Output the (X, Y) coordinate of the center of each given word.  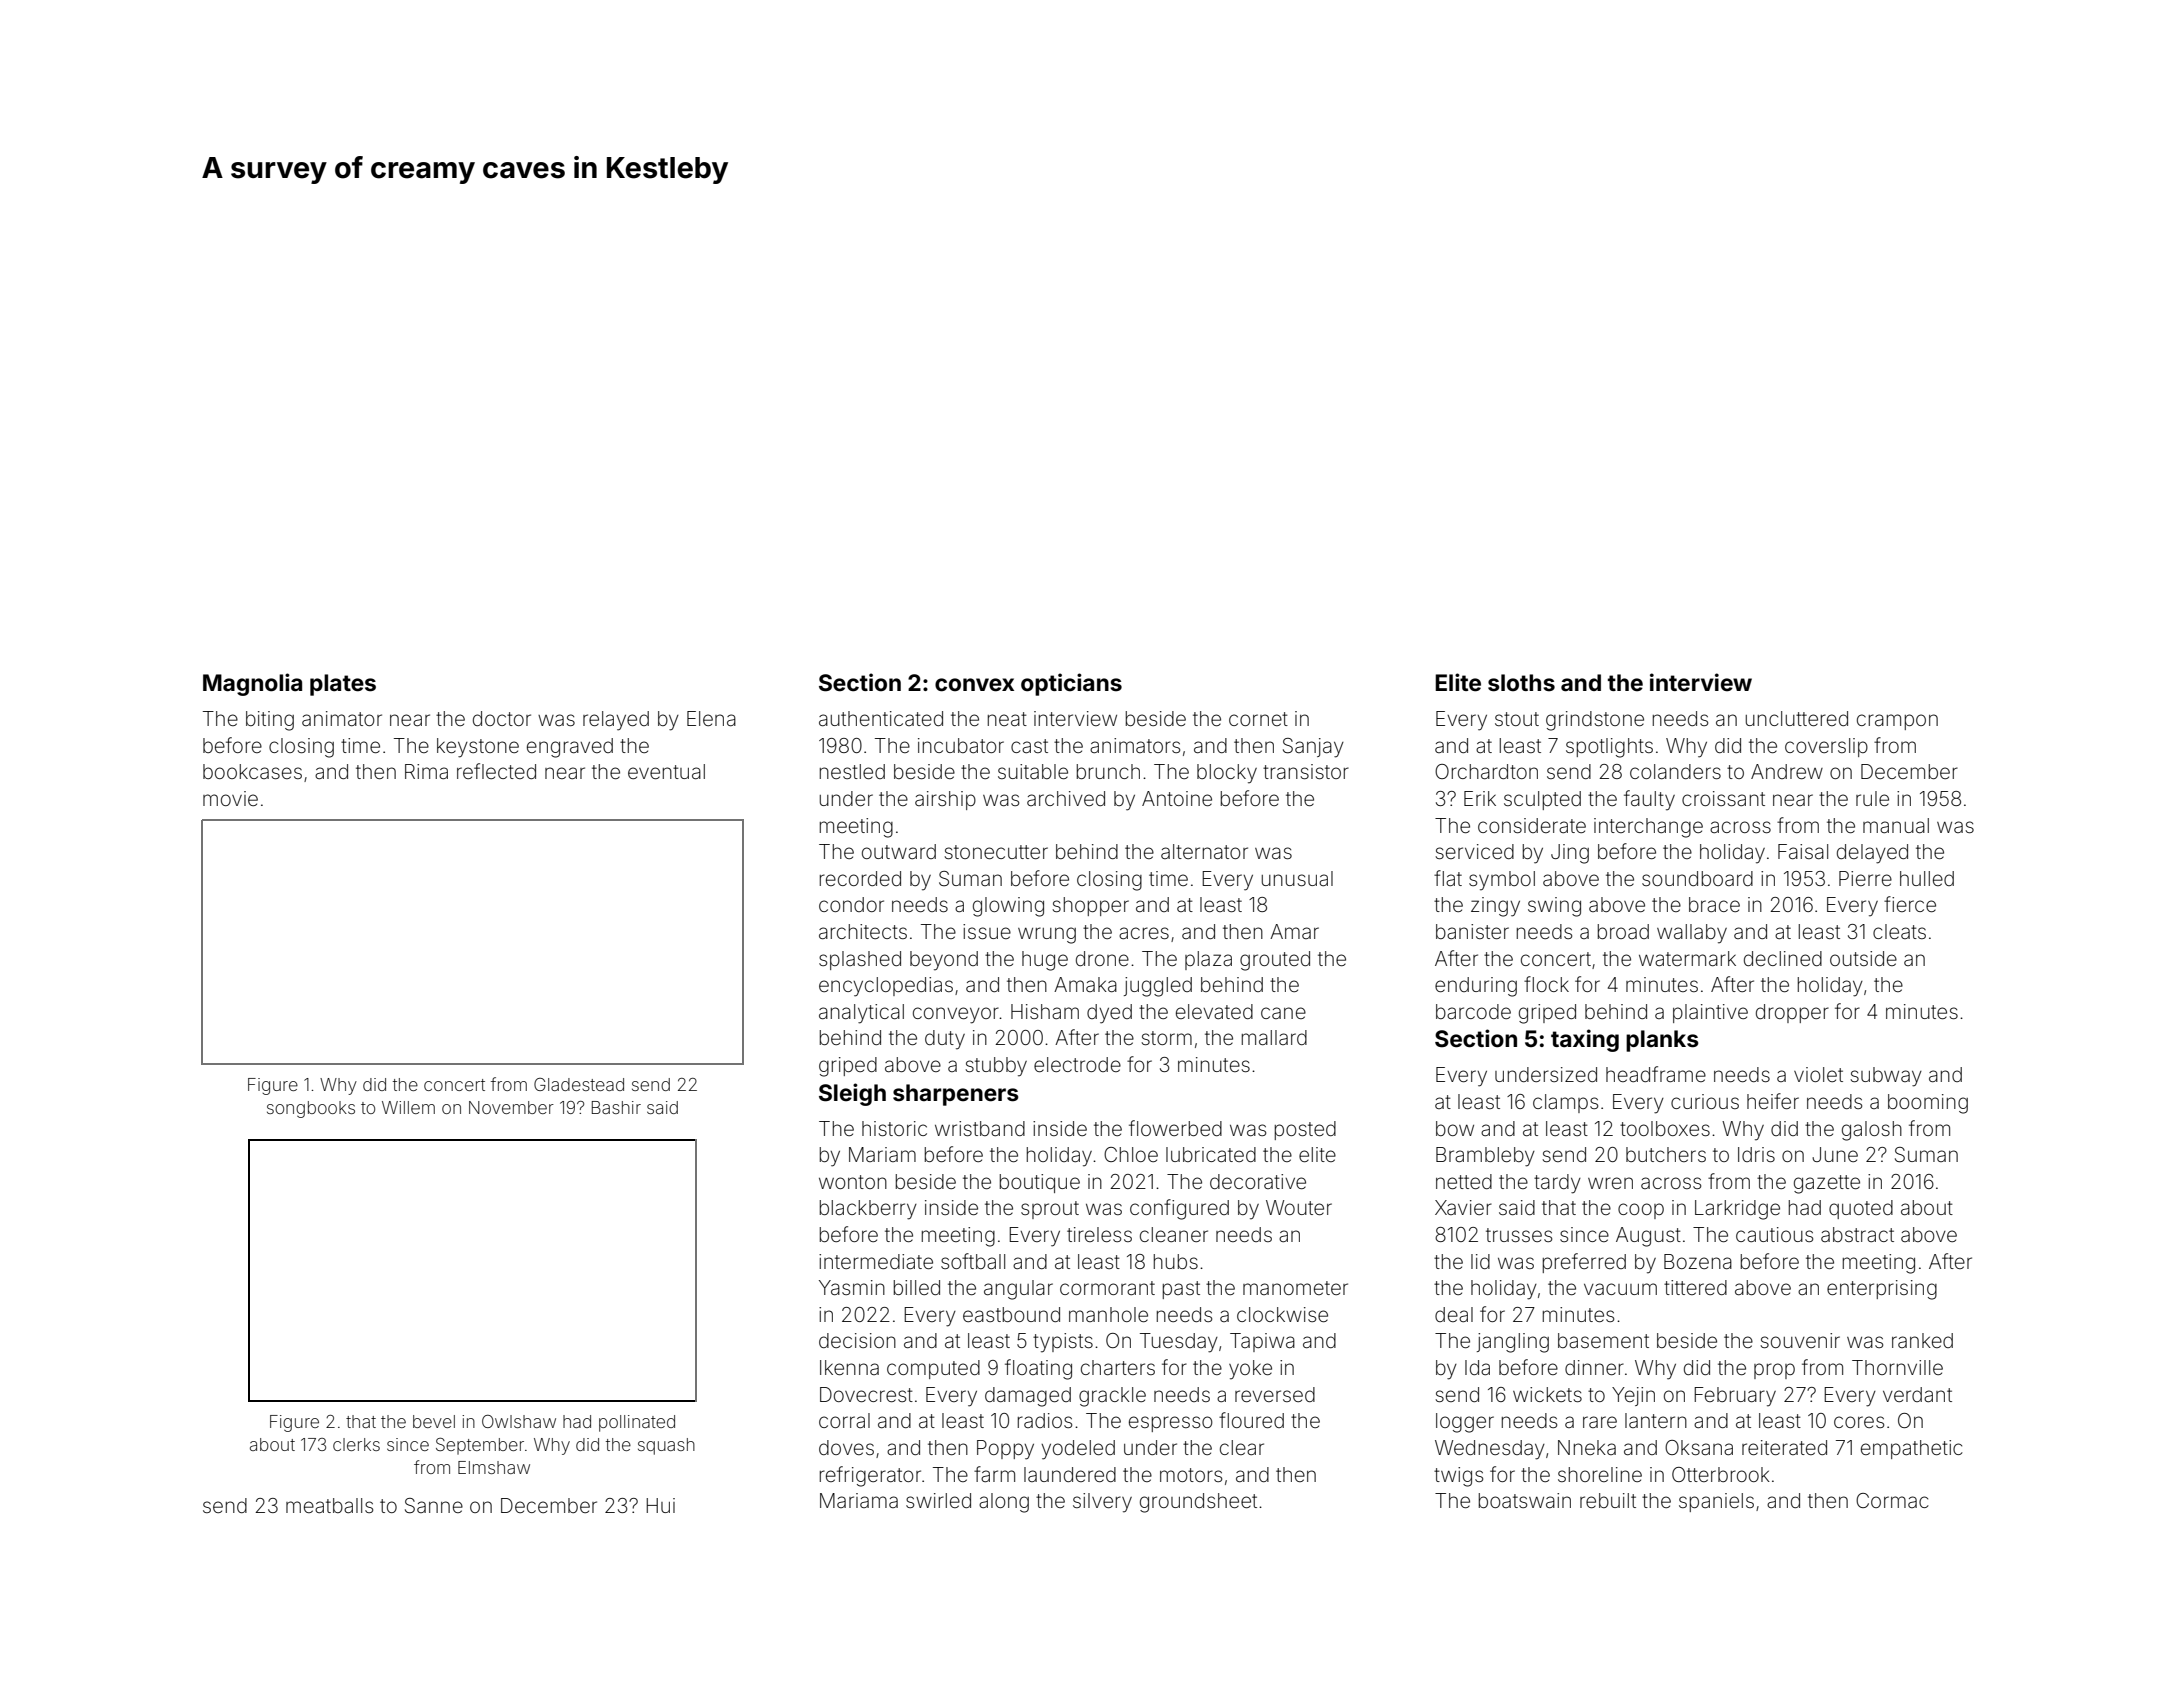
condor (851, 904)
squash (666, 1446)
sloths (1521, 683)
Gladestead (579, 1084)
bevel (434, 1421)
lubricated (1211, 1154)
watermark (1687, 958)
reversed (1275, 1394)
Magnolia (252, 684)
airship (945, 800)
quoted (1861, 1209)
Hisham (1045, 1011)
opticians (1071, 684)
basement (1603, 1340)
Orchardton (1486, 771)
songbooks (311, 1109)
